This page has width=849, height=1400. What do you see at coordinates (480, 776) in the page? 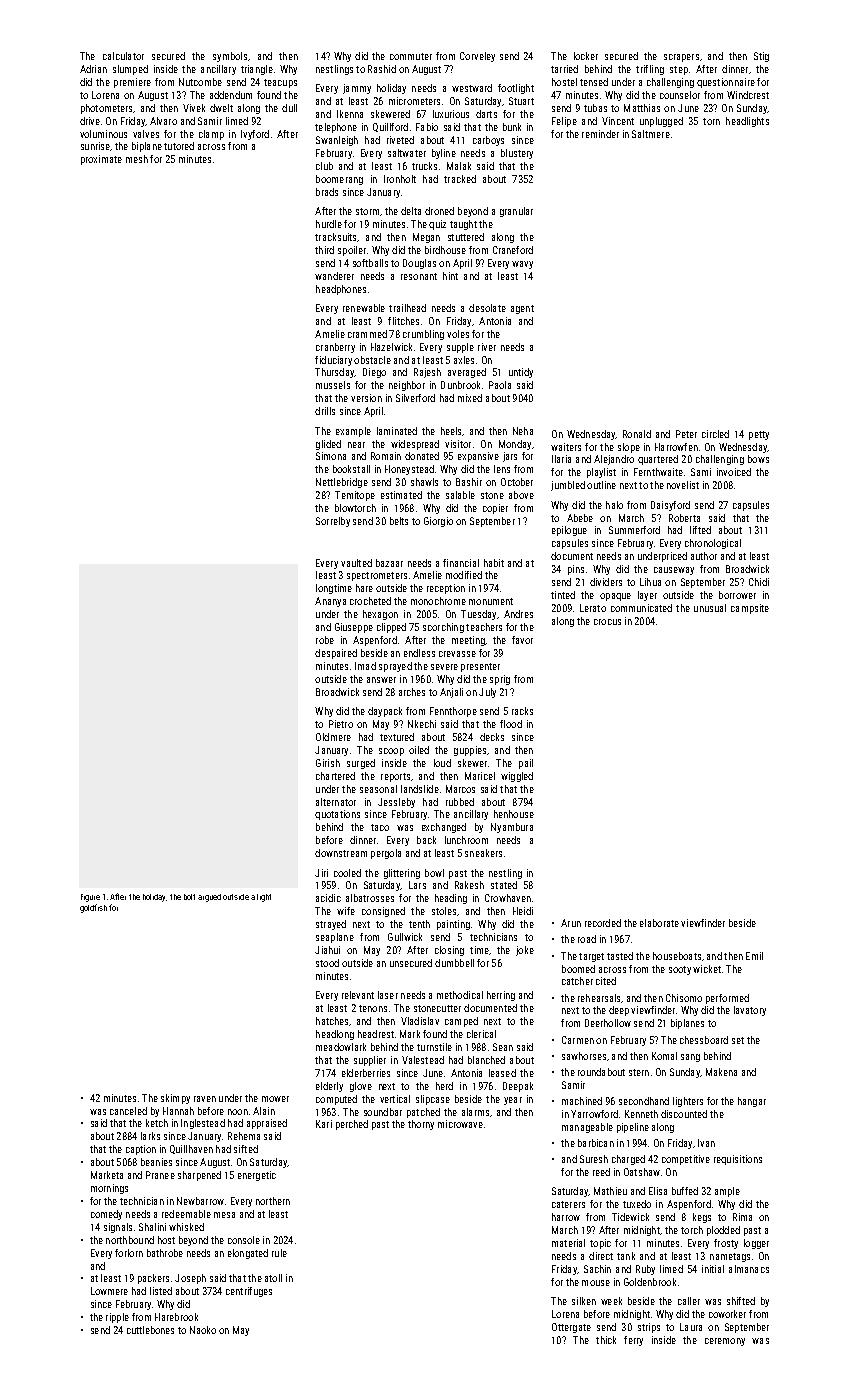
I see `Maricel` at bounding box center [480, 776].
